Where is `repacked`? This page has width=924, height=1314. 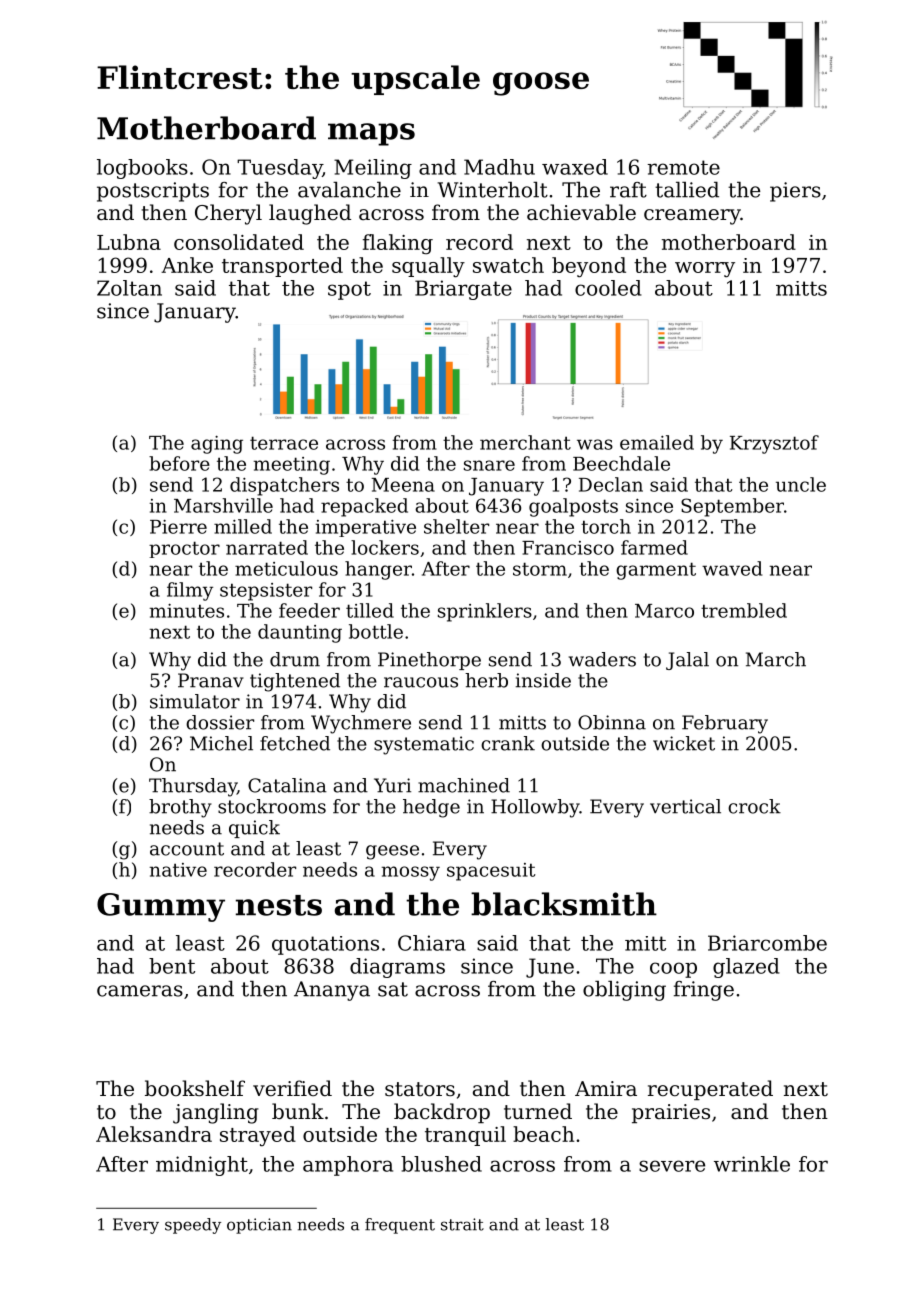 repacked is located at coordinates (364, 507).
